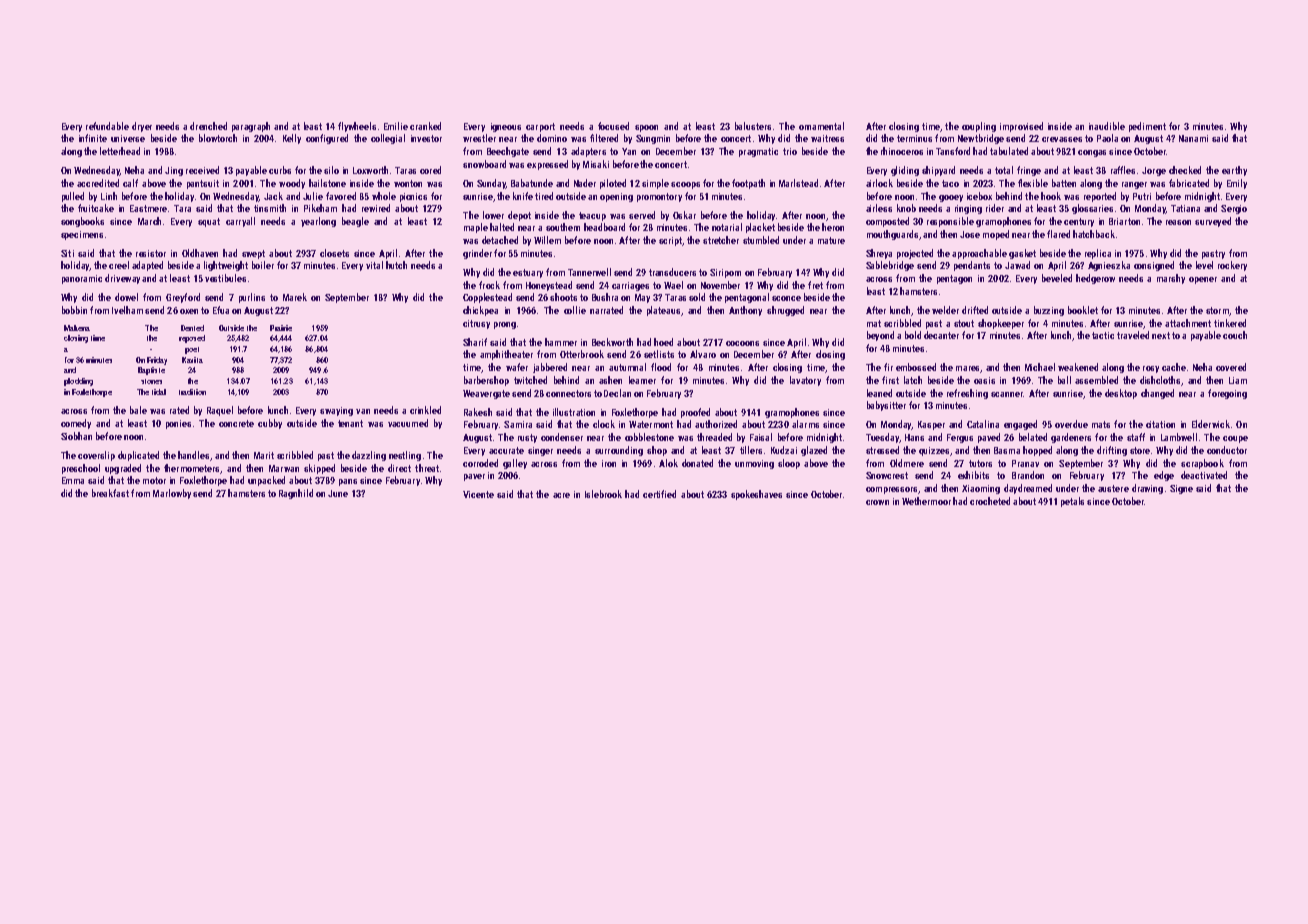 This image has height=924, width=1308. Describe the element at coordinates (399, 468) in the image. I see `direct` at that location.
